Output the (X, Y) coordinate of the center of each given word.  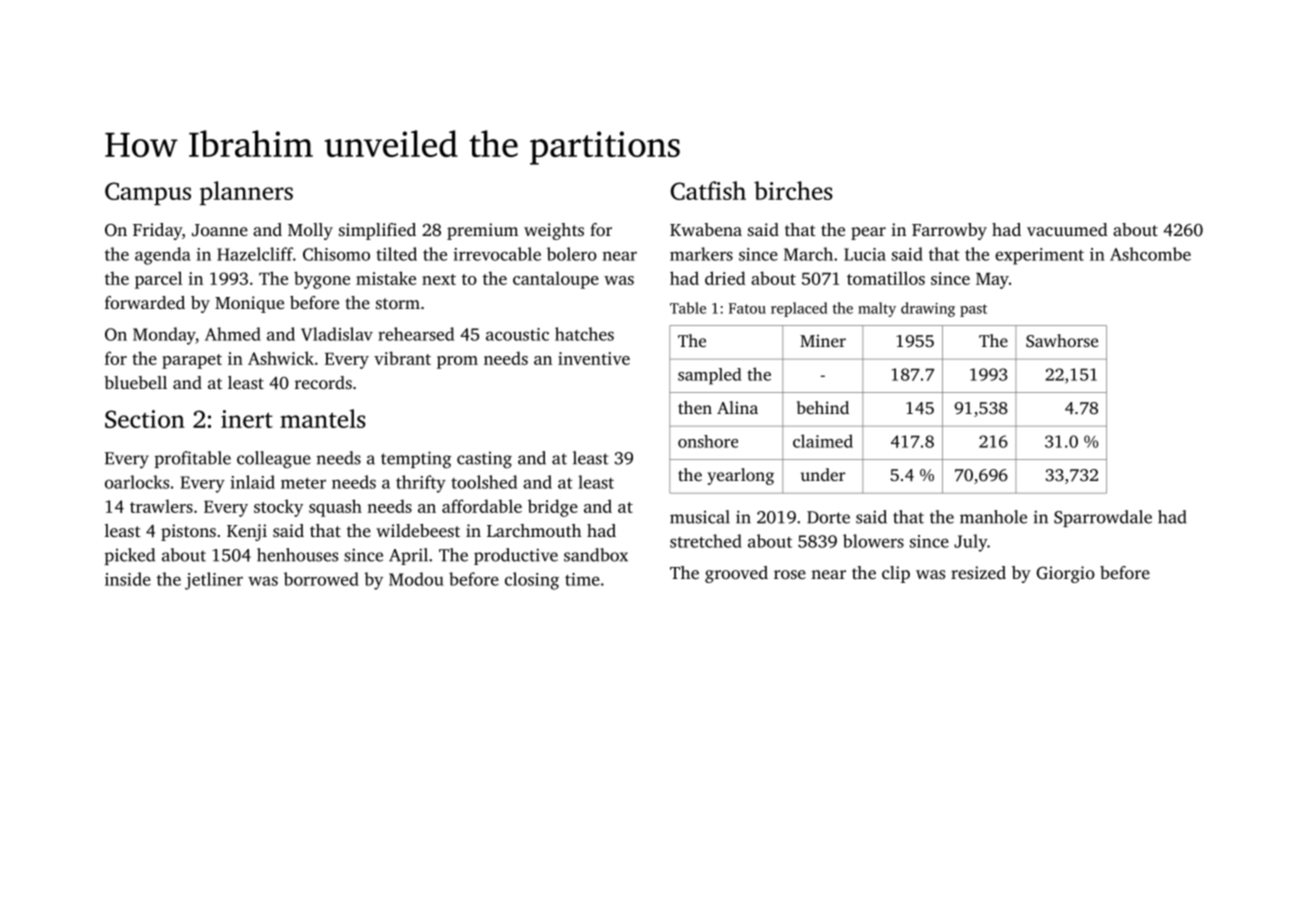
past (973, 310)
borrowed (321, 579)
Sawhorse (1062, 341)
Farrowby (949, 231)
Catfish (708, 190)
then (695, 407)
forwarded (145, 302)
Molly (310, 231)
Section (145, 419)
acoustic (517, 334)
